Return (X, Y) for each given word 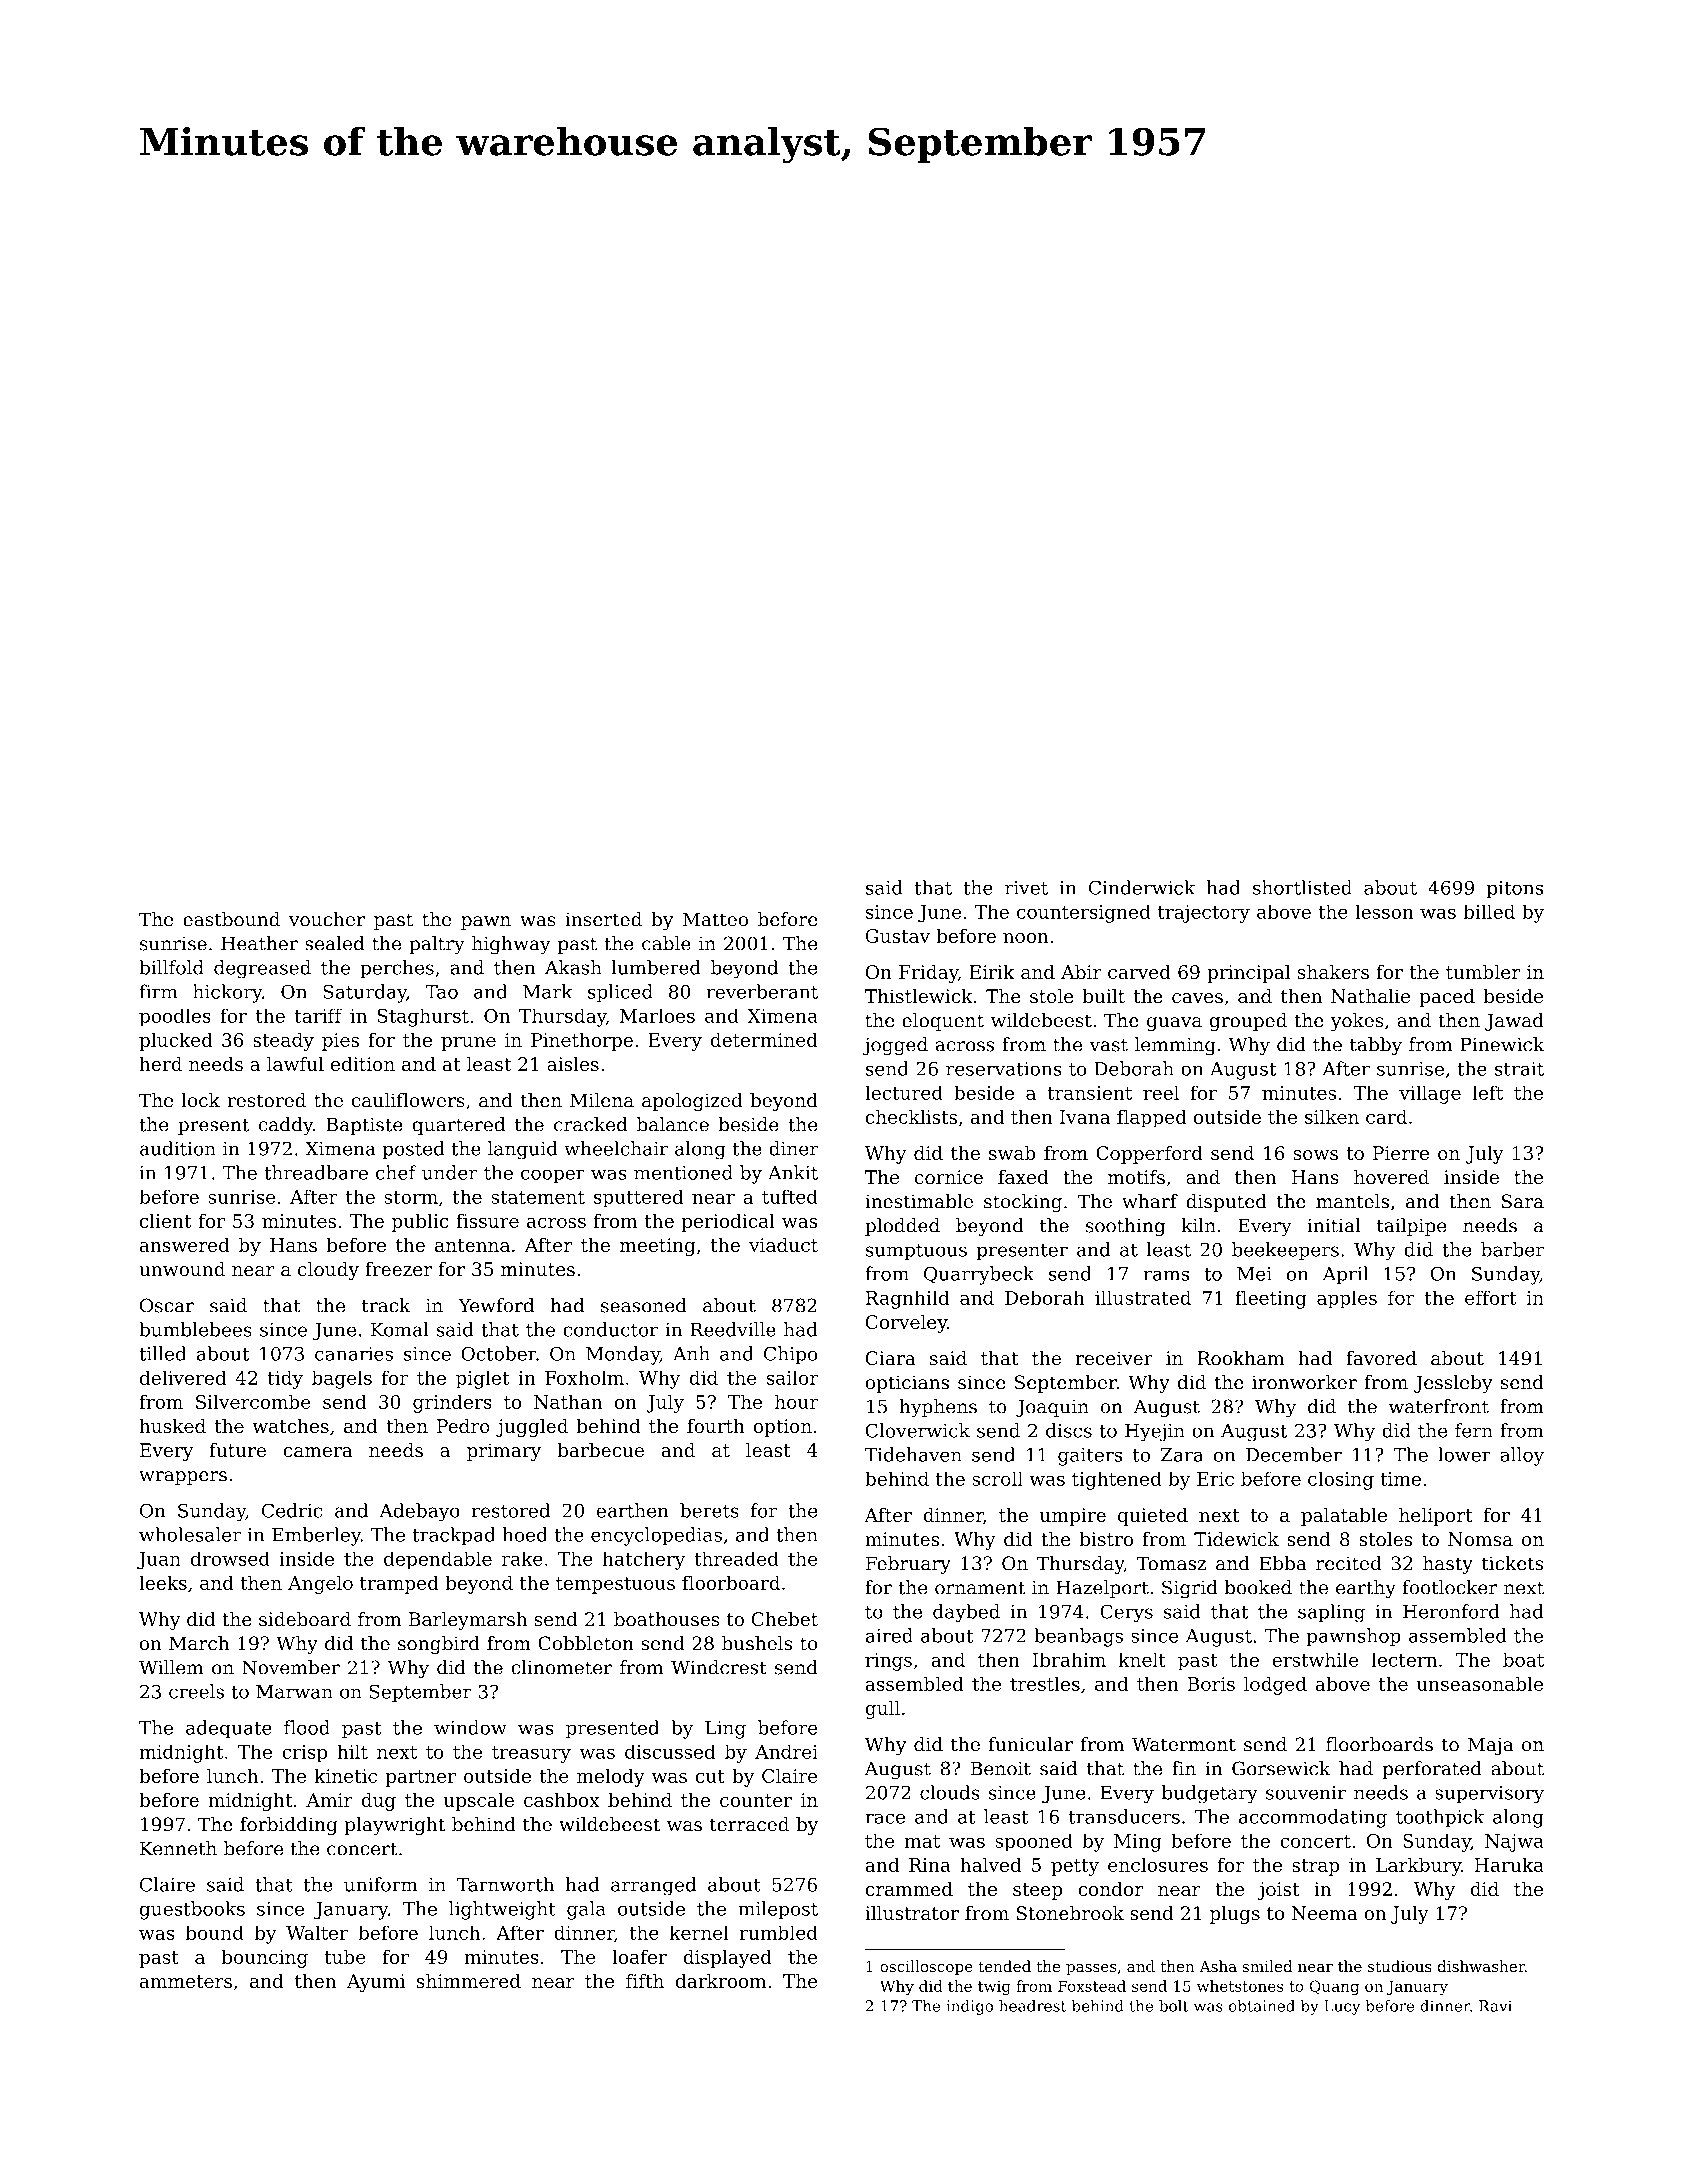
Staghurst (423, 1017)
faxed (1023, 1177)
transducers (1124, 1816)
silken (1332, 1116)
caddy (286, 1126)
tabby (1376, 1046)
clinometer (561, 1667)
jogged (895, 1046)
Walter (317, 1932)
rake (522, 1558)
